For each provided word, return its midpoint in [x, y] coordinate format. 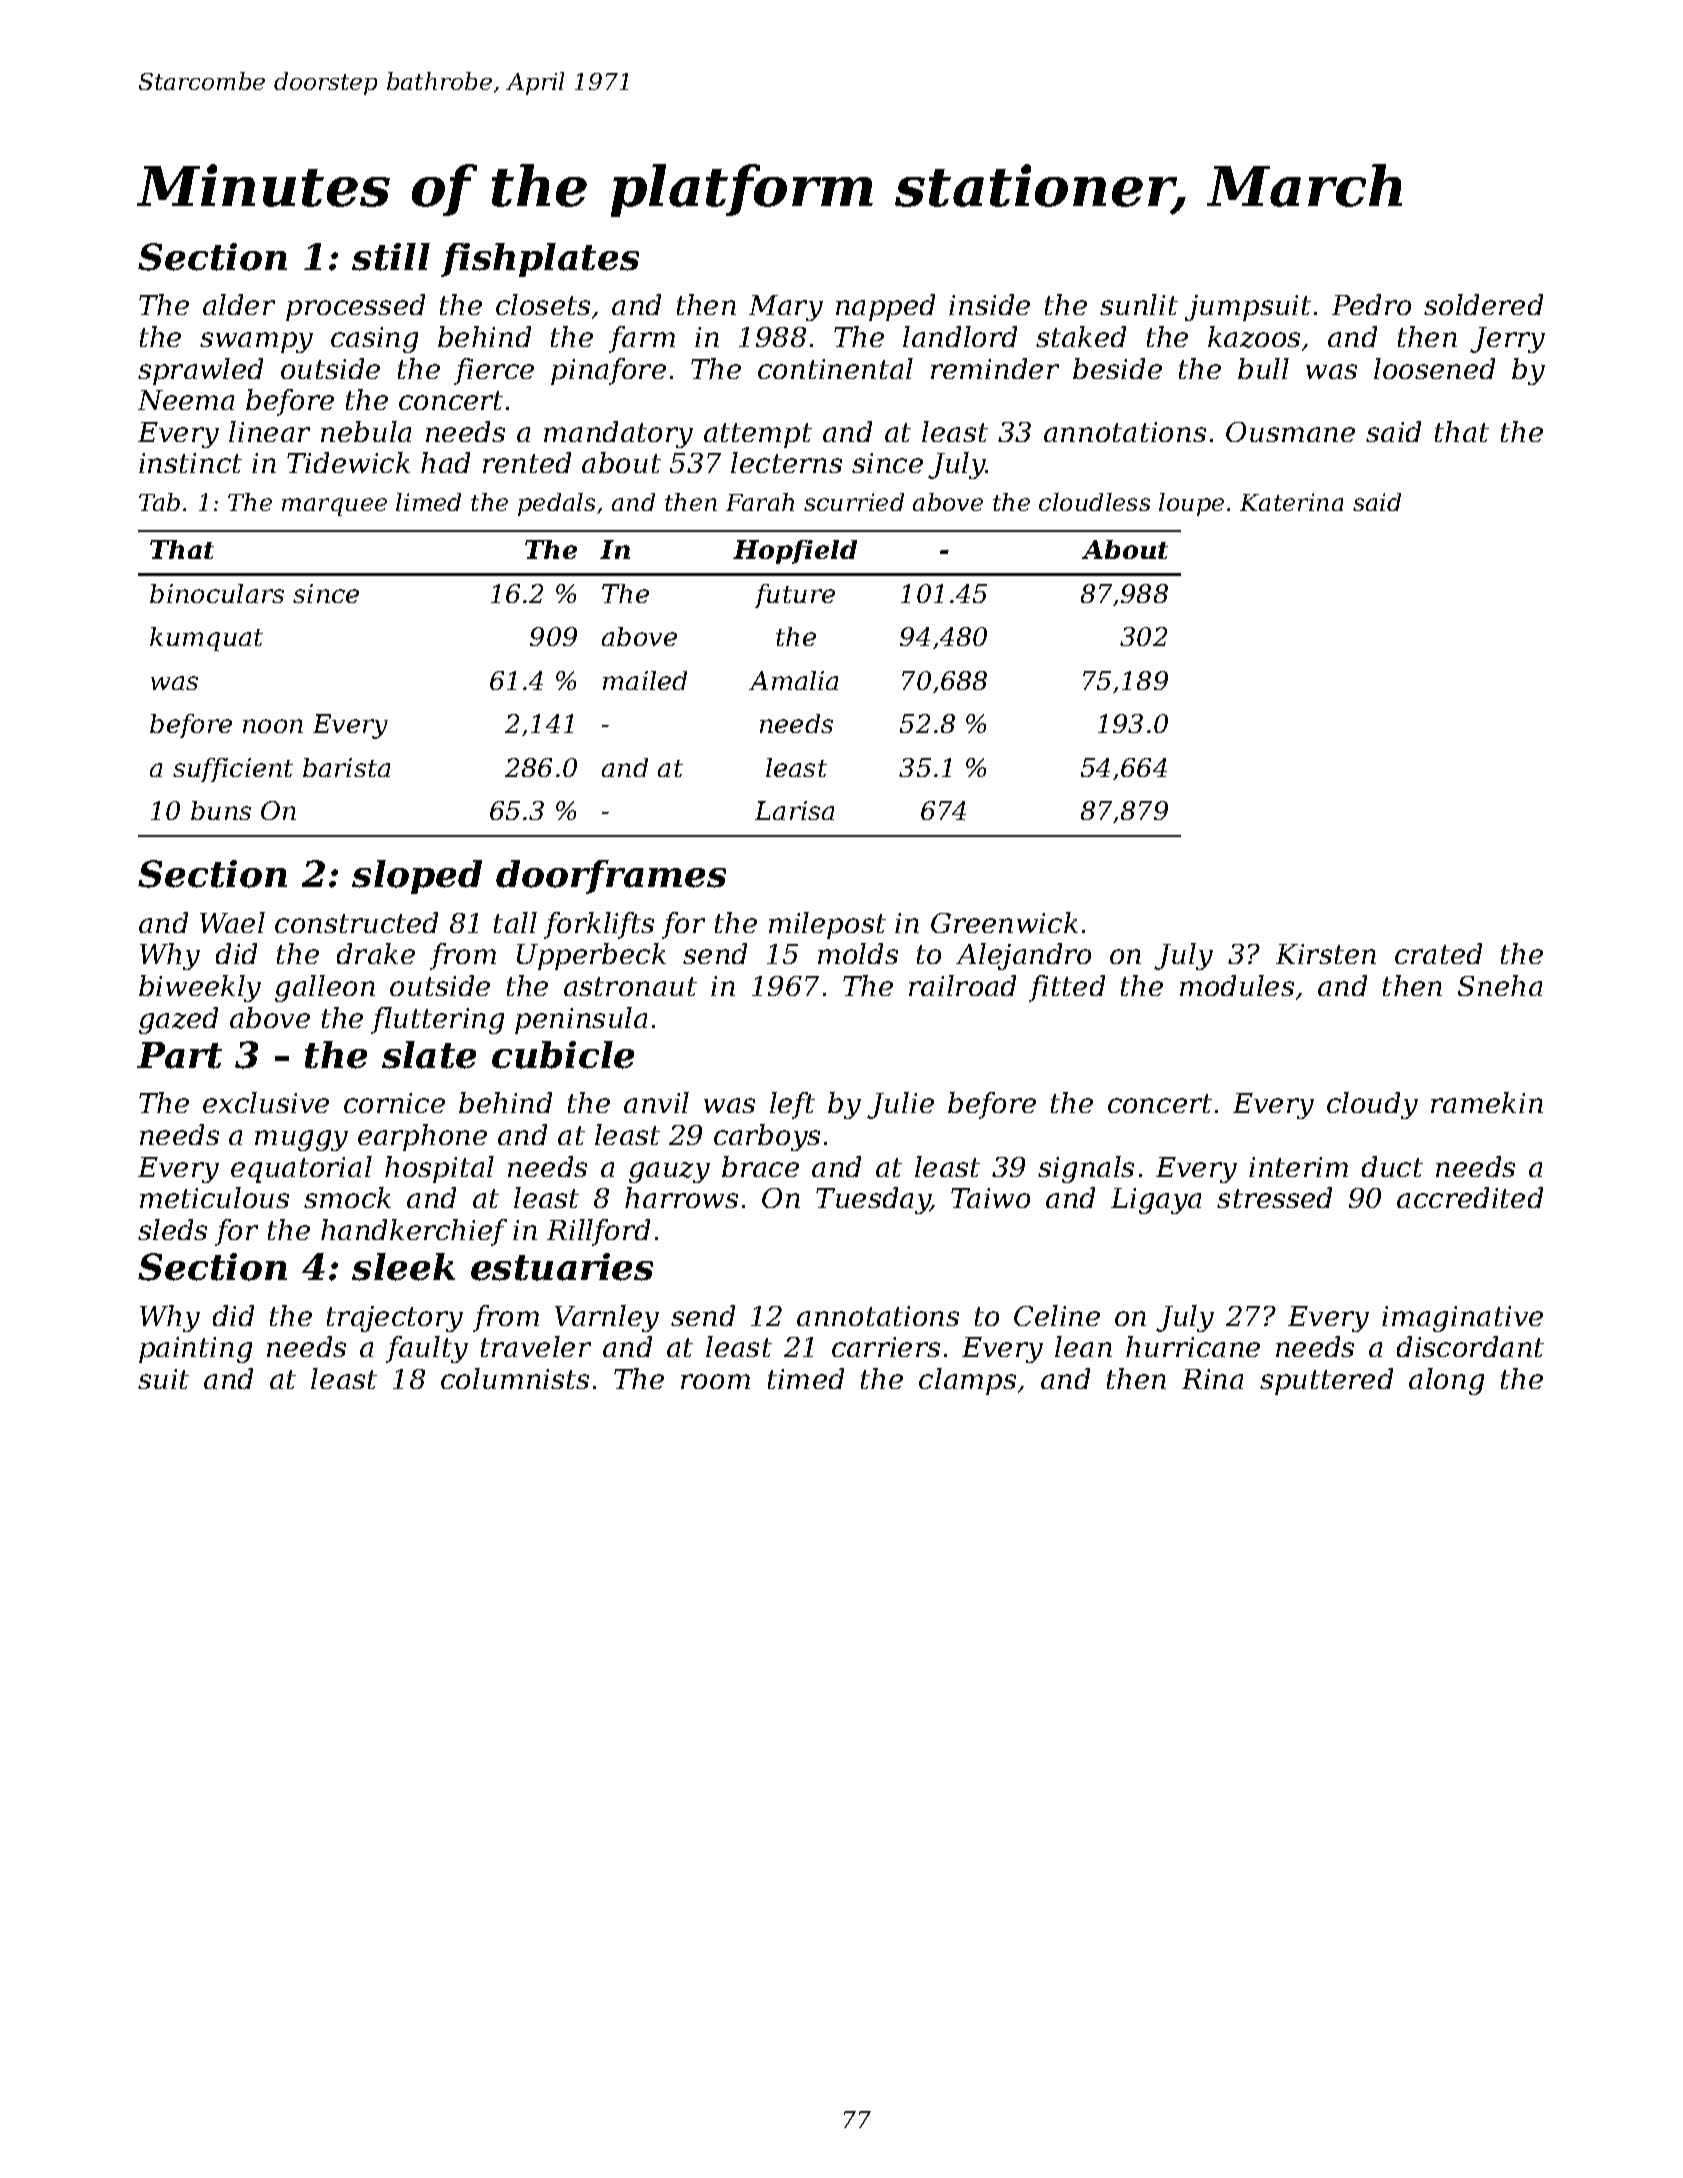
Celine [1057, 1315]
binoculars [217, 593]
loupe [1191, 504]
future [795, 596]
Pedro [1371, 304]
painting [195, 1350]
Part [179, 1055]
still [391, 257]
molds [858, 953]
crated [1438, 953]
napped [885, 307]
